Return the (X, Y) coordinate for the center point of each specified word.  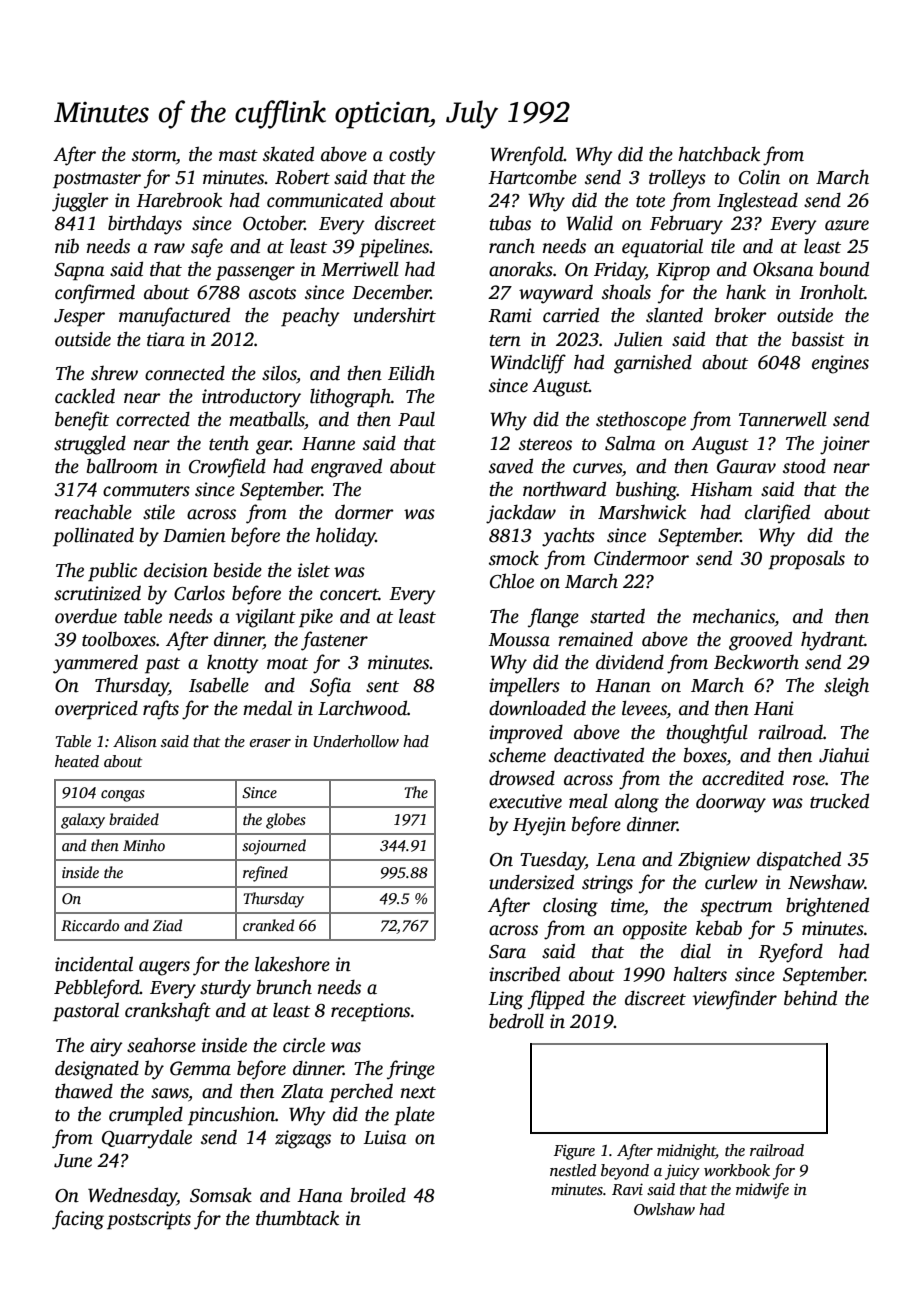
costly (412, 156)
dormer (364, 512)
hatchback (719, 154)
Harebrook (179, 200)
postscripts (149, 1220)
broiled (378, 1195)
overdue (86, 616)
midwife (762, 1191)
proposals (806, 560)
